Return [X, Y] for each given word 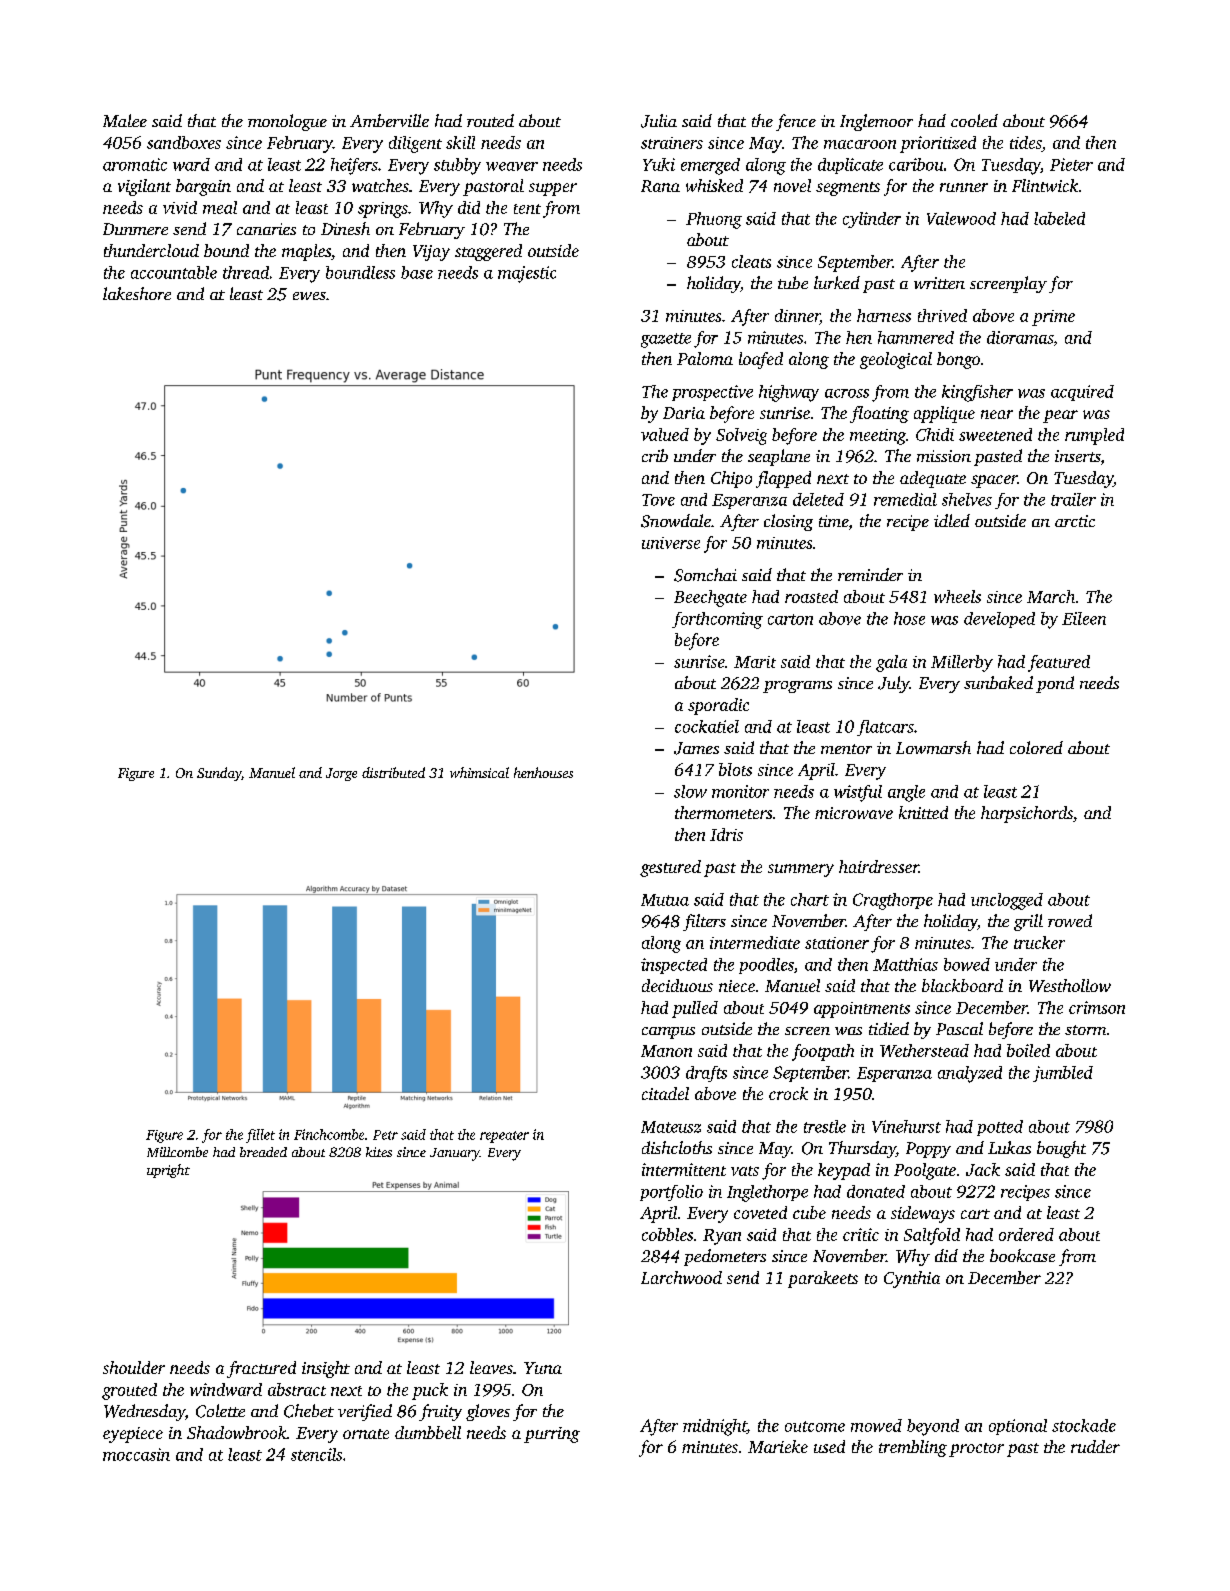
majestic [527, 274]
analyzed [970, 1074]
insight [326, 1369]
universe [671, 543]
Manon [666, 1051]
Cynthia [912, 1279]
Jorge [341, 774]
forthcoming [717, 620]
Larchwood [681, 1277]
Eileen [1084, 618]
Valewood [961, 218]
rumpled [1094, 436]
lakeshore [137, 293]
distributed [393, 772]
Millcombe [177, 1152]
